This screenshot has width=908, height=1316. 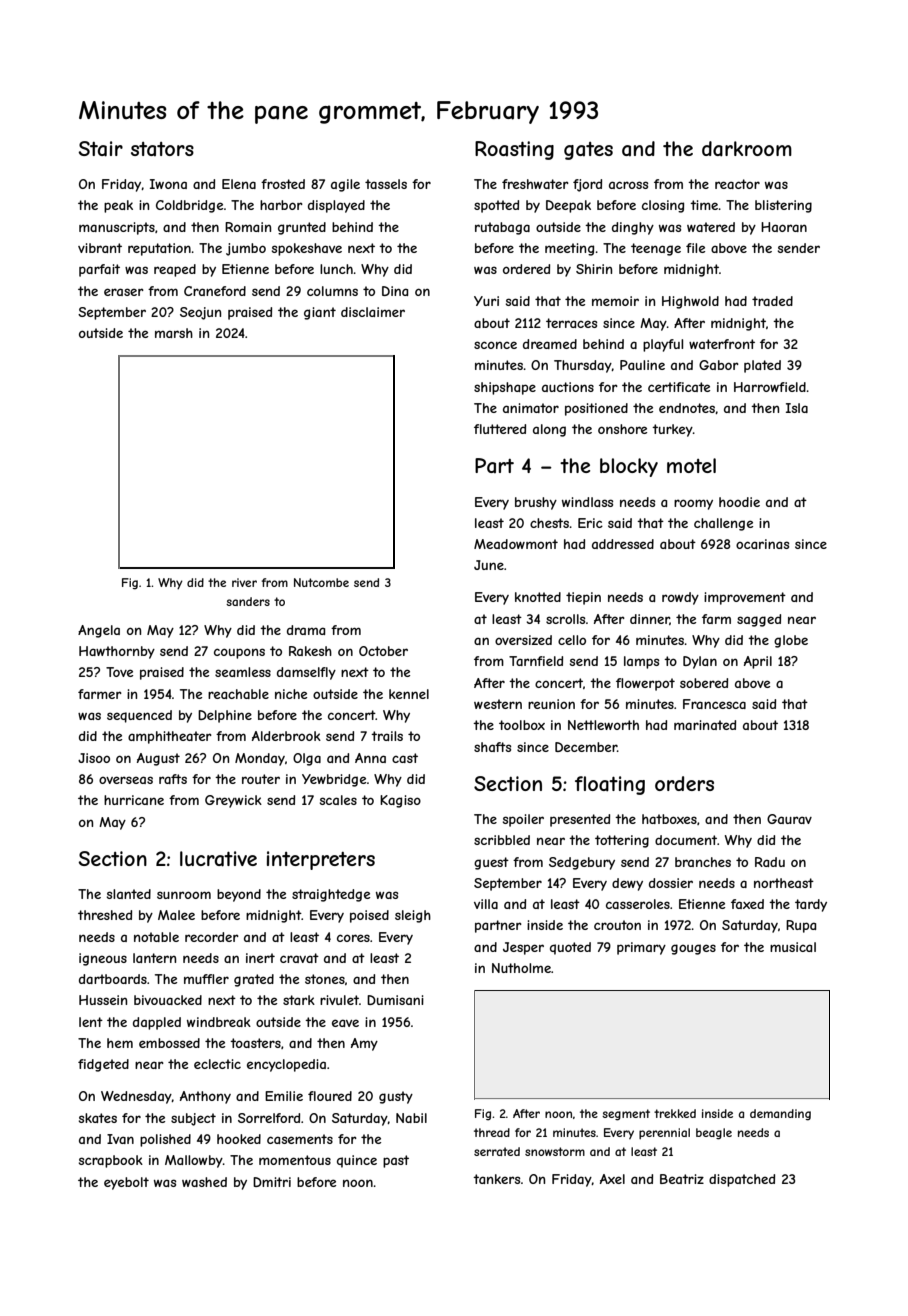 What do you see at coordinates (514, 150) in the screenshot?
I see `Roasting` at bounding box center [514, 150].
